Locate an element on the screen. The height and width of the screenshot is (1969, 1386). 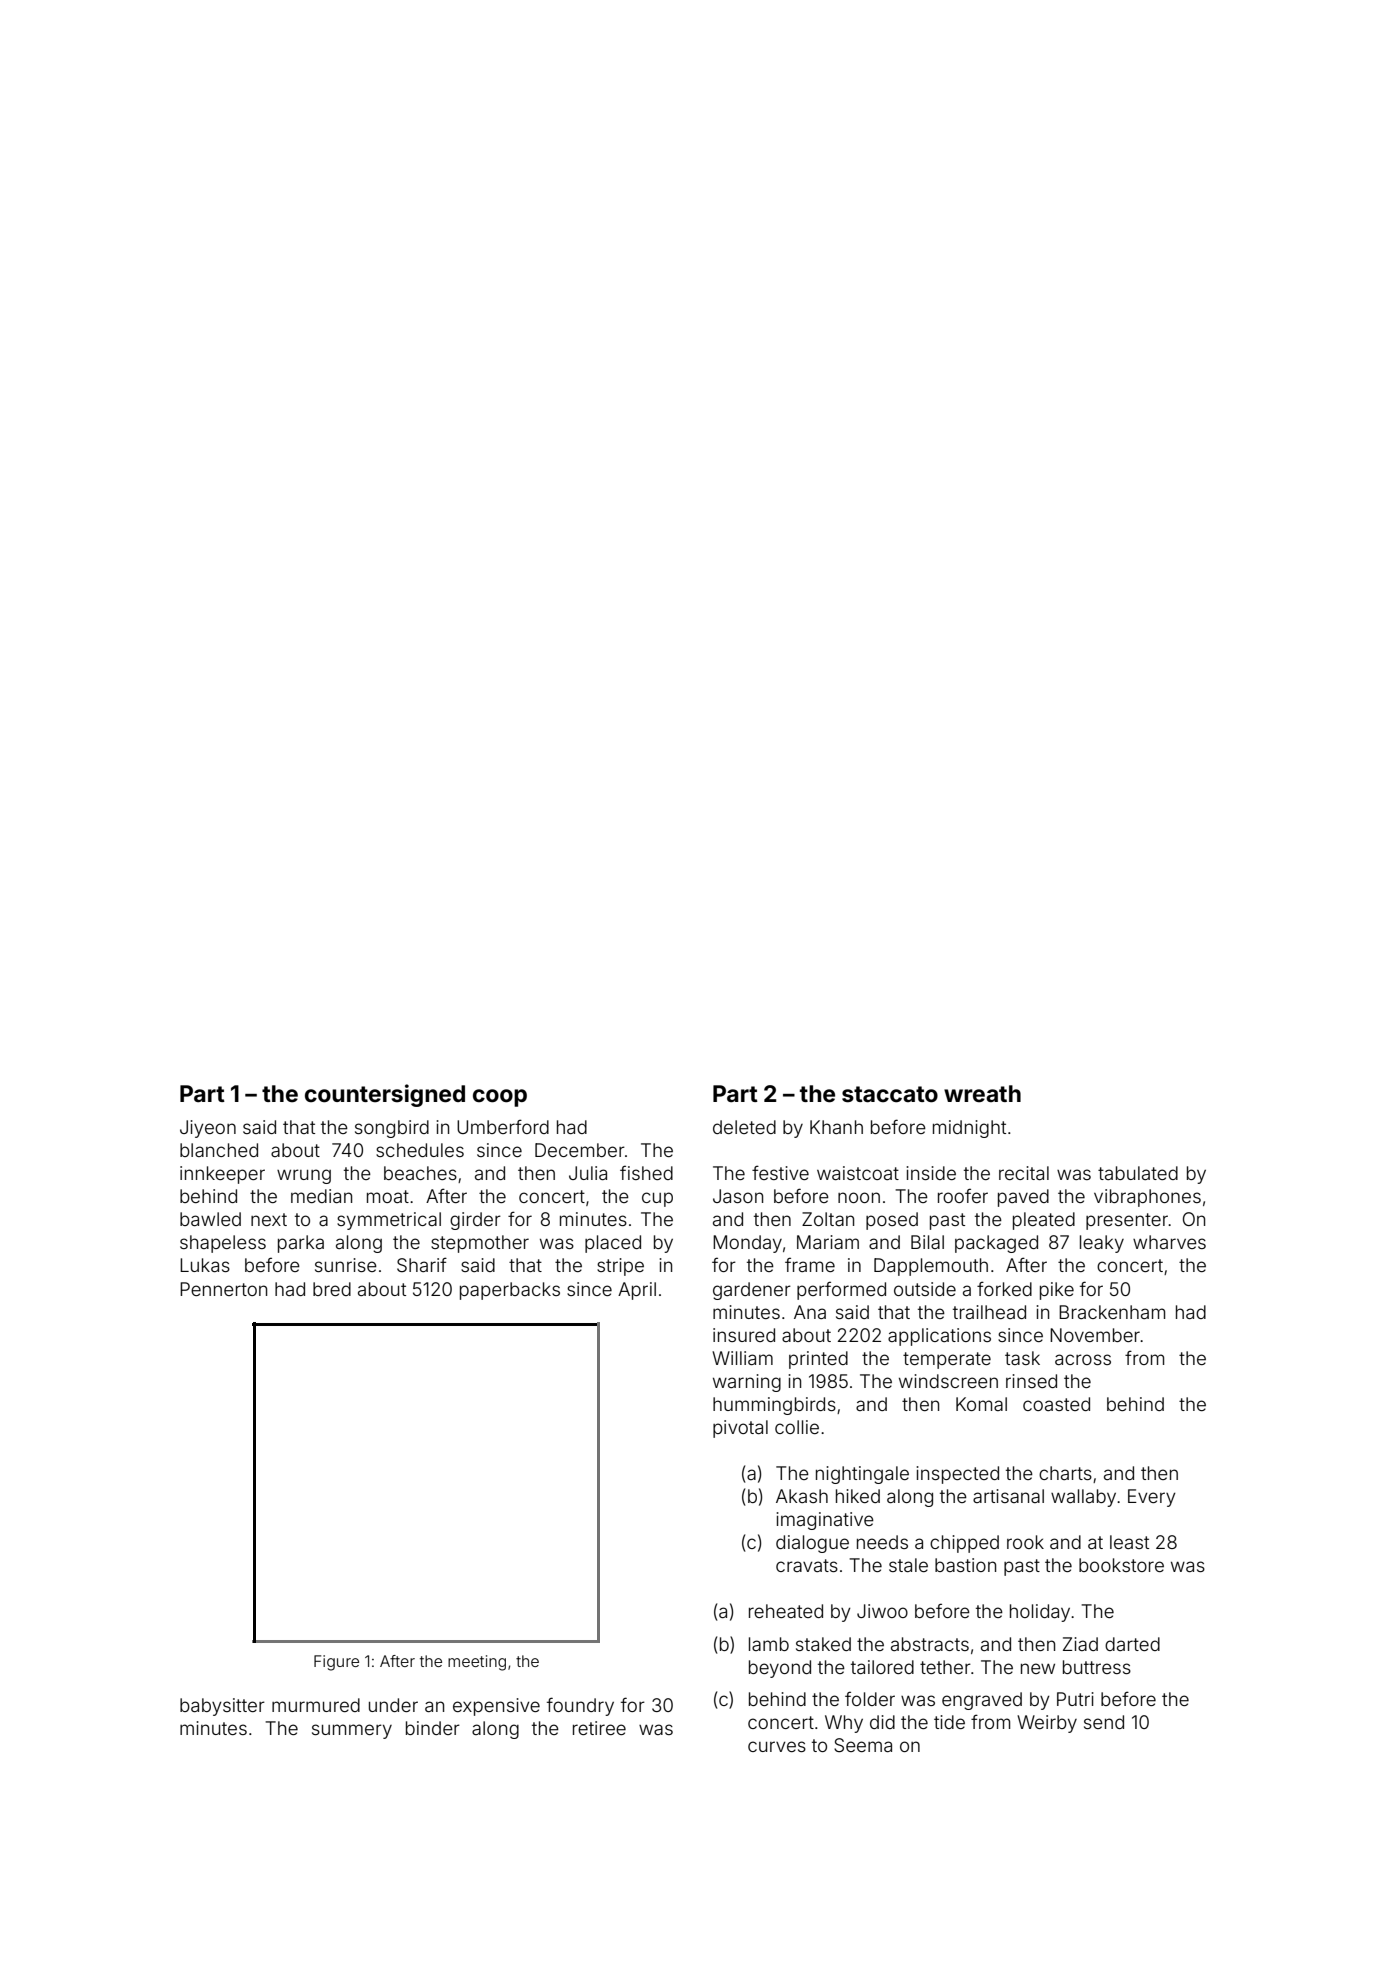
artisanal is located at coordinates (1008, 1496).
